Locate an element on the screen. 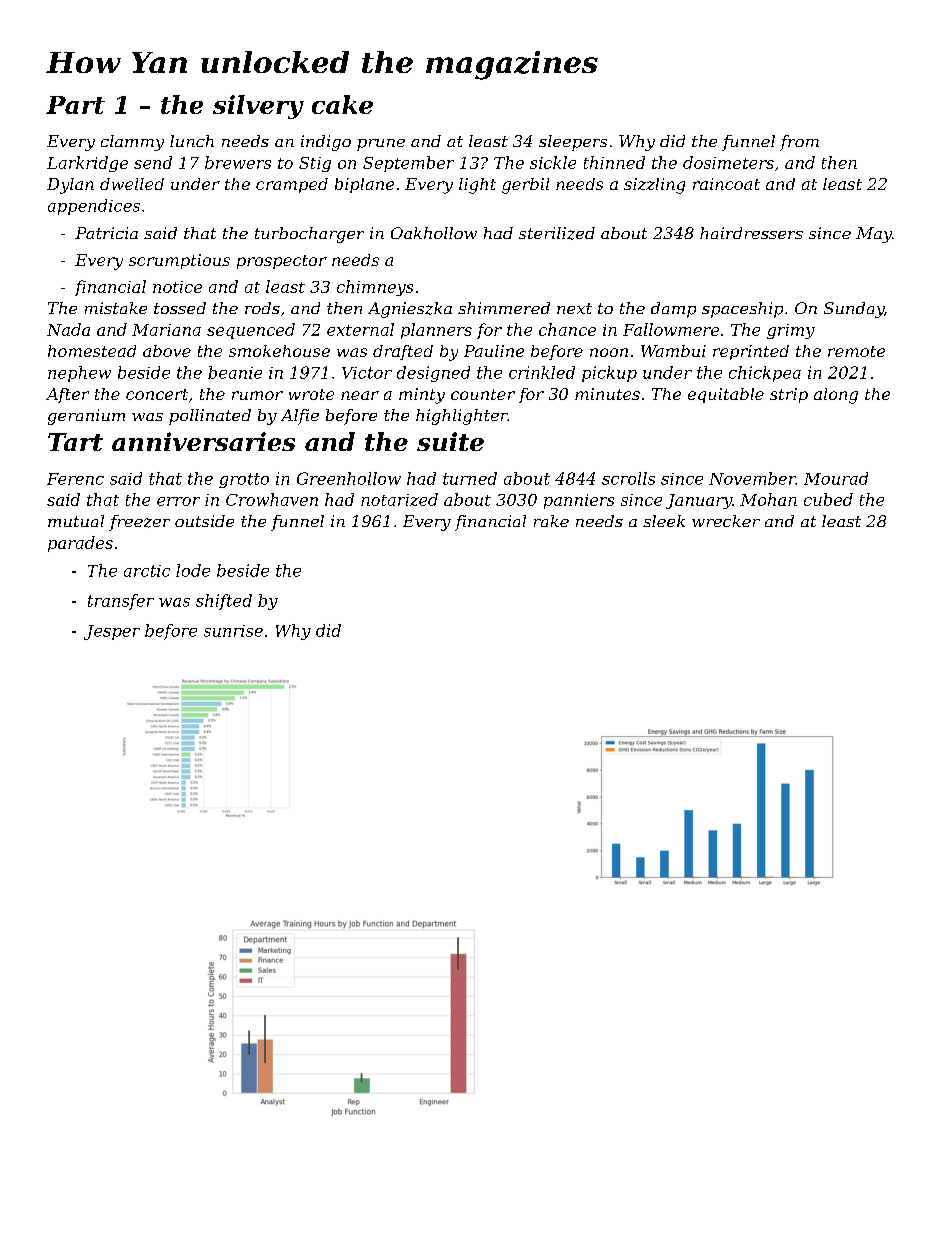 The width and height of the screenshot is (952, 1233). counter is located at coordinates (483, 394).
